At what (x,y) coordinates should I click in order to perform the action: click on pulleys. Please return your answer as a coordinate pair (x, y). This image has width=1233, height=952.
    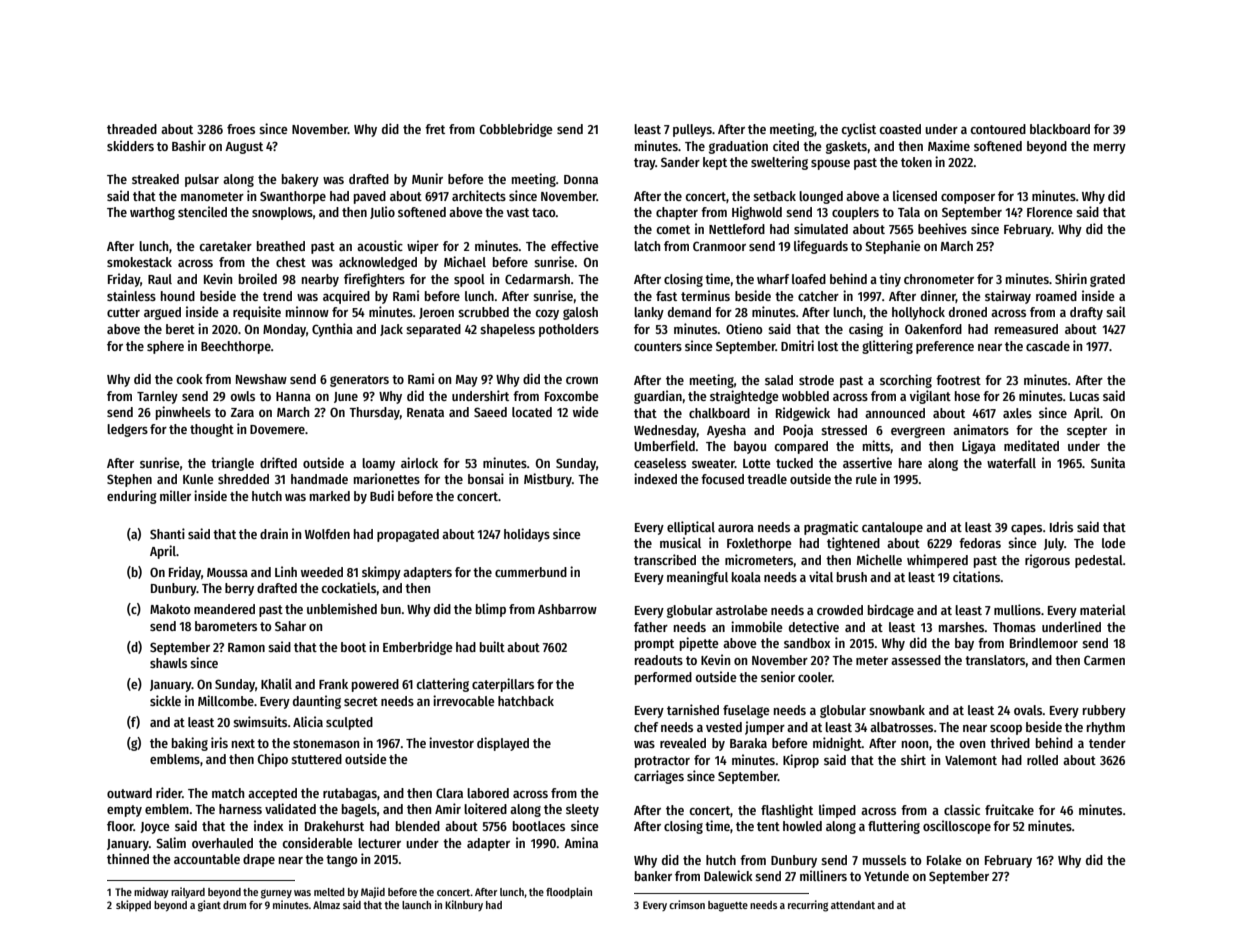
    Looking at the image, I should click on (692, 130).
